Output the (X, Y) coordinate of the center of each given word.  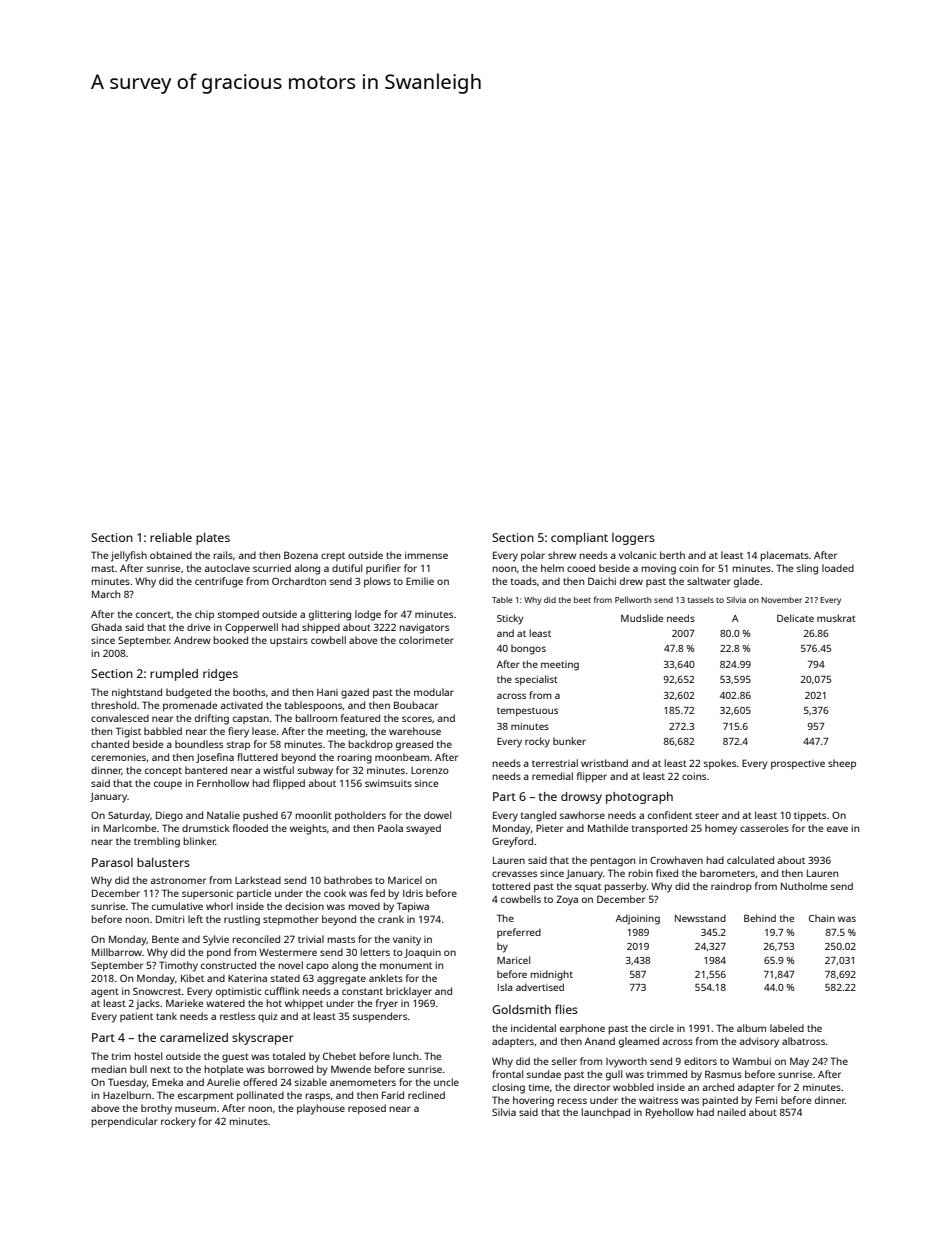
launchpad (606, 1113)
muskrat (836, 618)
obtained (171, 555)
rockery (178, 1122)
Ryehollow (670, 1113)
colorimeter (426, 640)
